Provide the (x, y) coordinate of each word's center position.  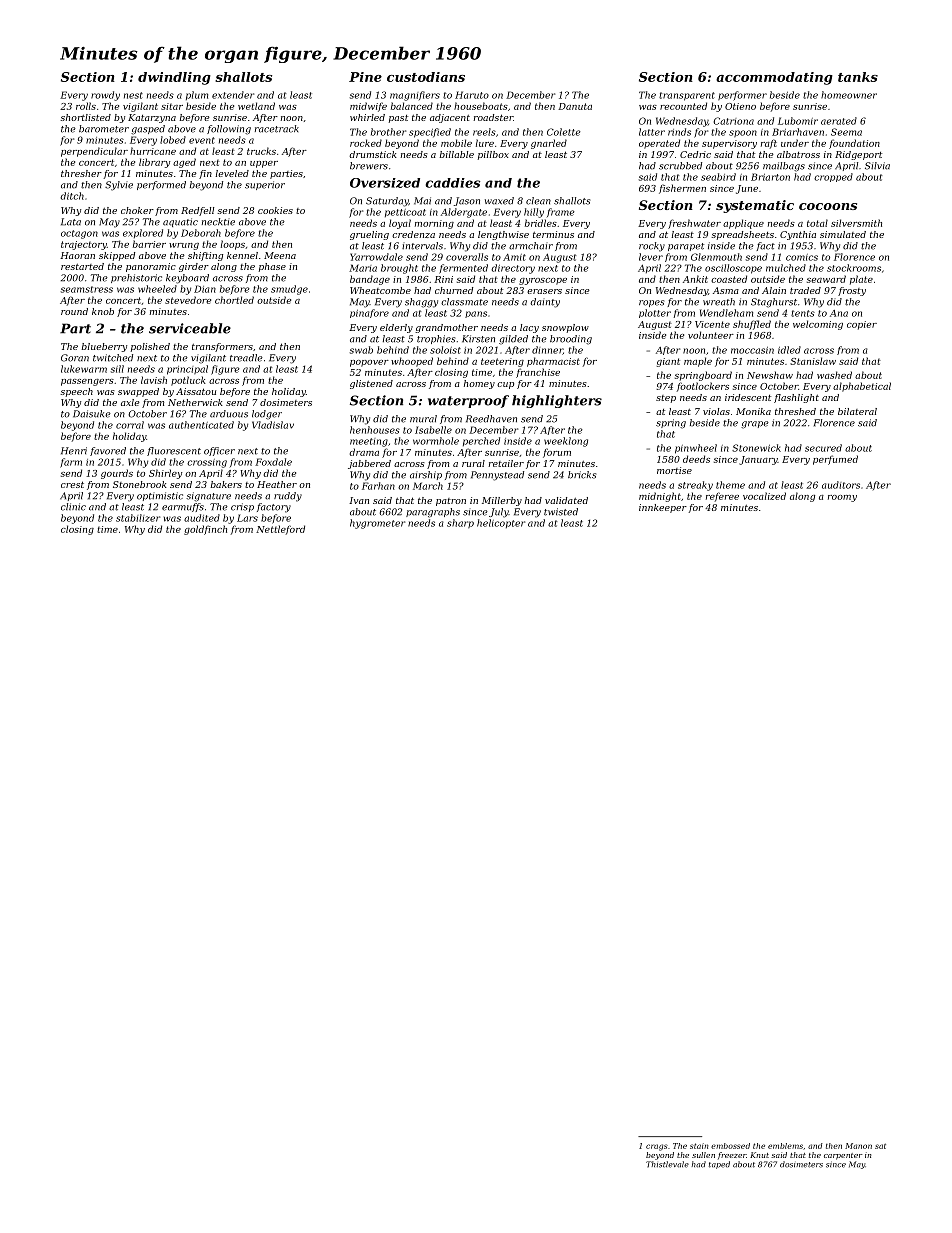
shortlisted (85, 117)
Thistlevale (667, 1164)
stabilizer (138, 518)
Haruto (472, 95)
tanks (858, 77)
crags (657, 1147)
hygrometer (377, 524)
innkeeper (663, 508)
